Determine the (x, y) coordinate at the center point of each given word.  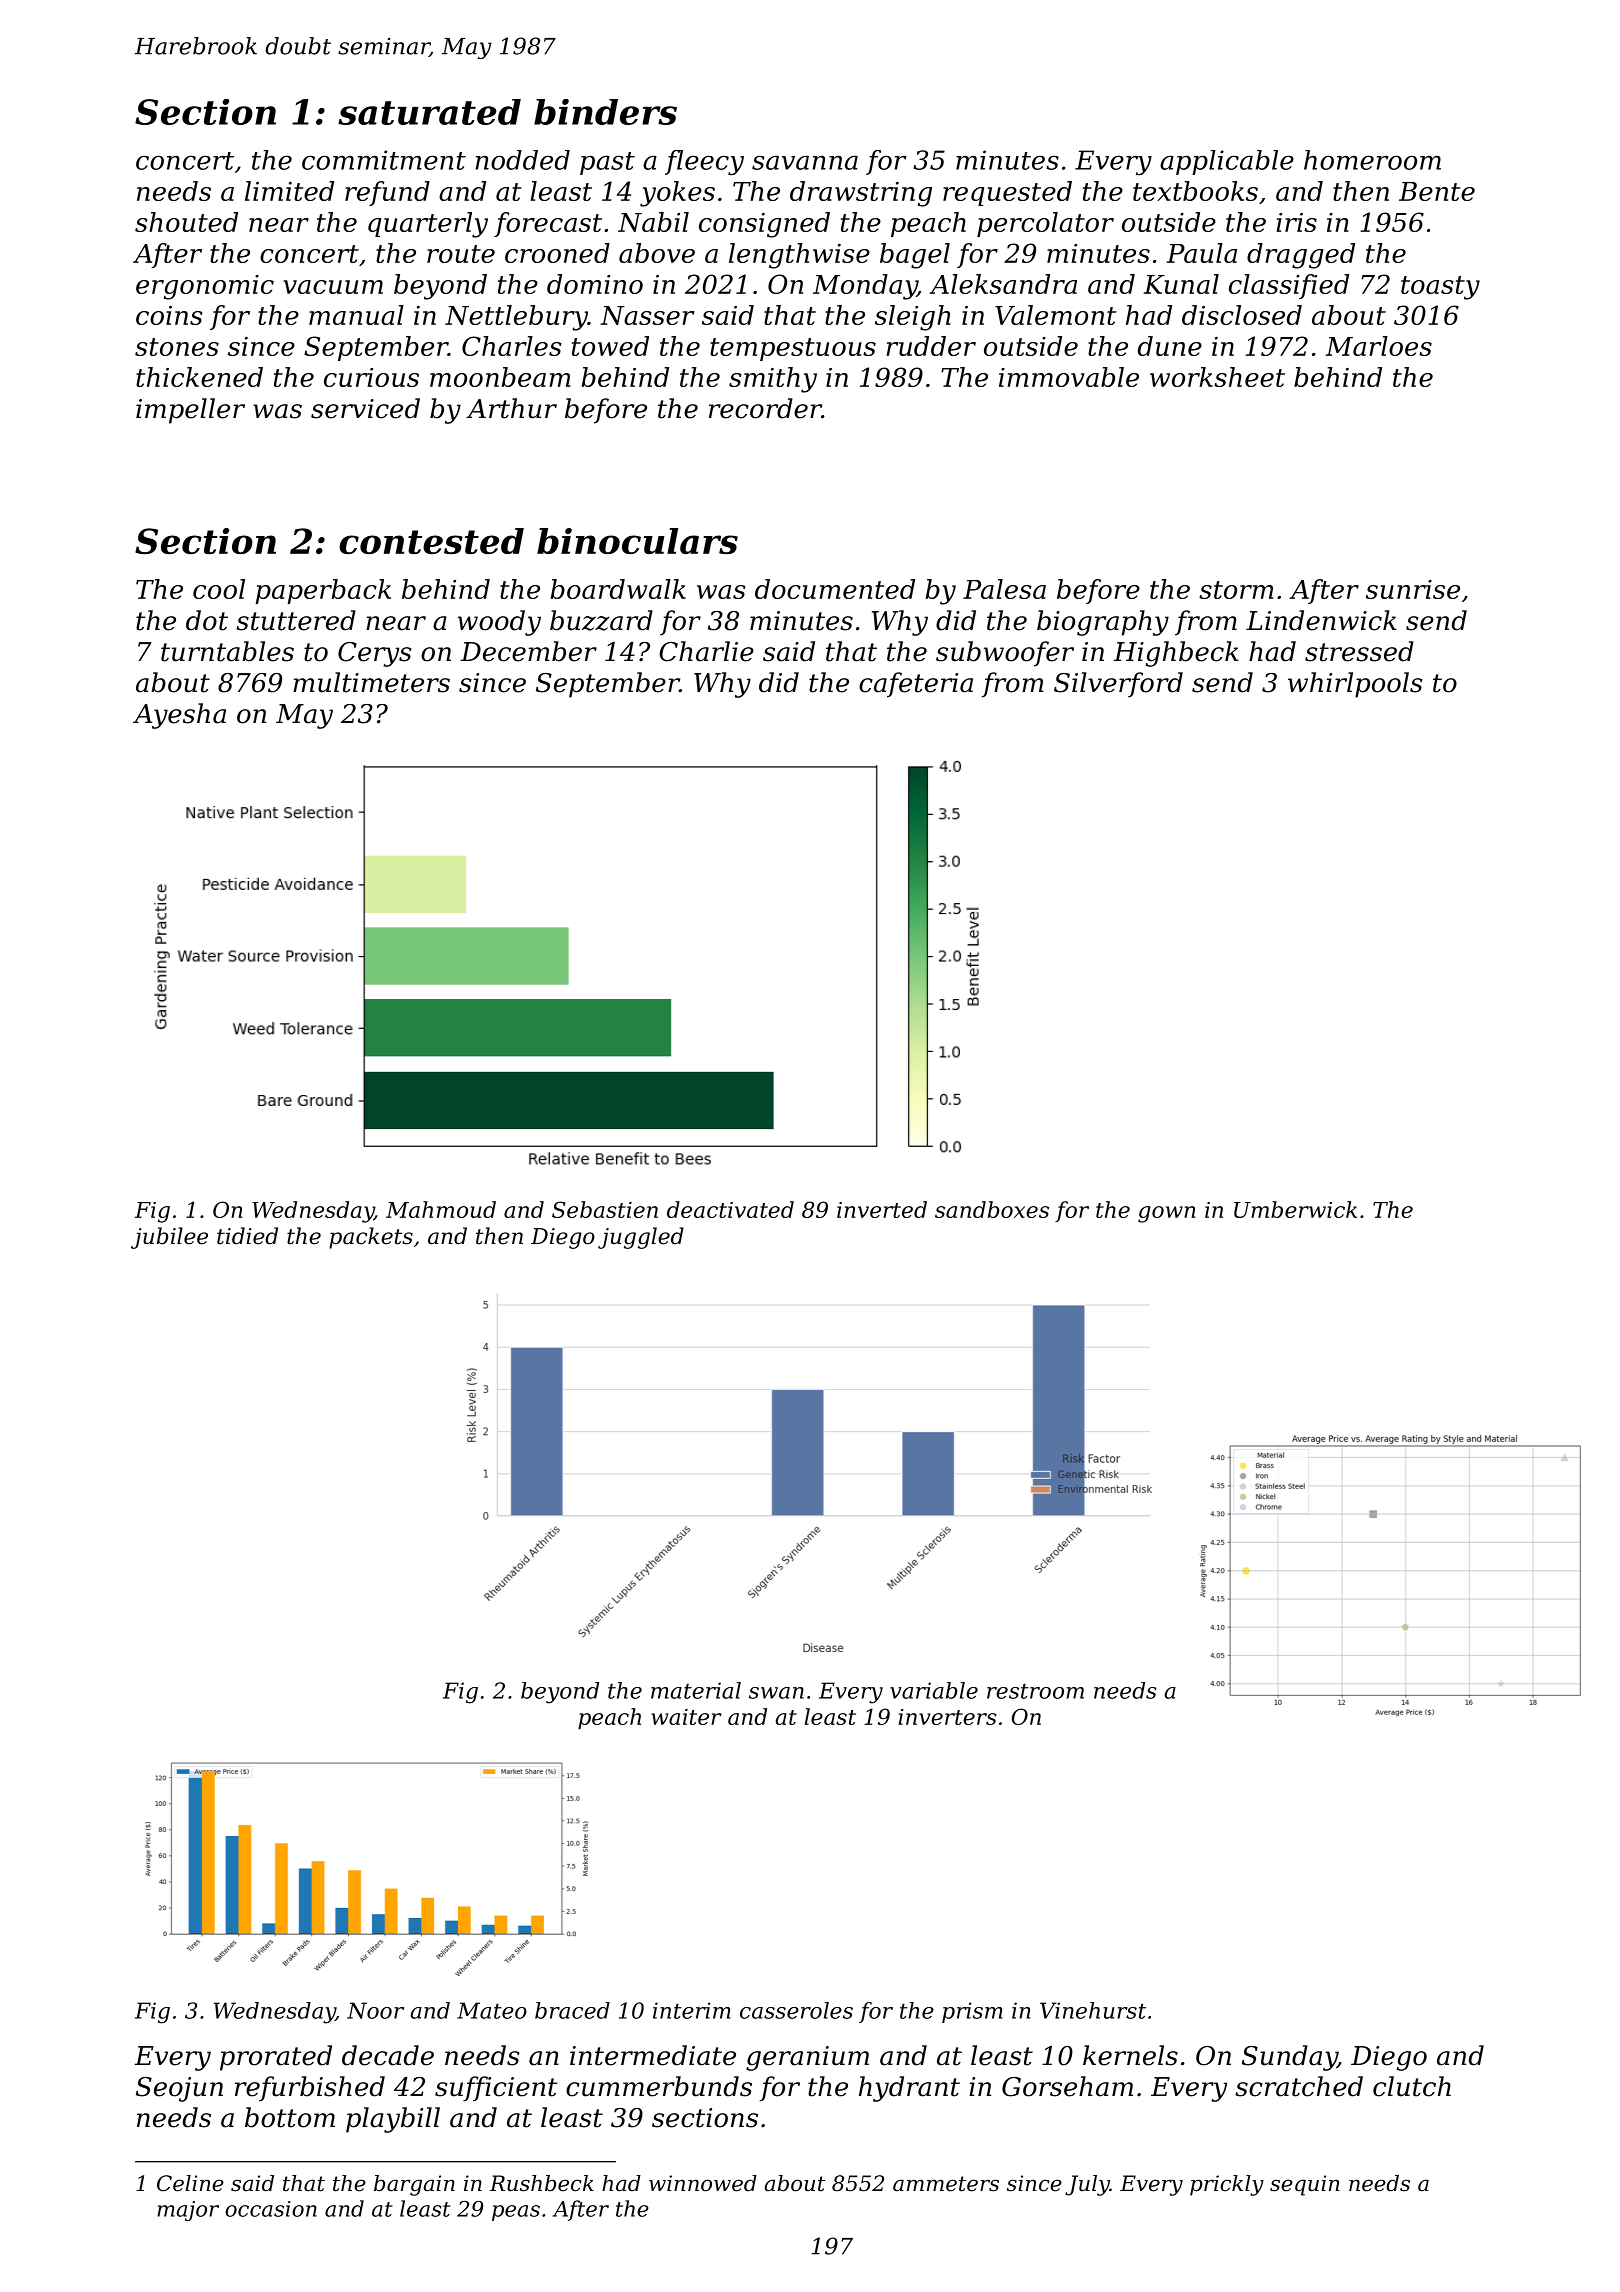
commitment (384, 160)
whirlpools (1355, 685)
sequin (1305, 2185)
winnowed (703, 2183)
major (188, 2211)
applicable (1227, 162)
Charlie (706, 651)
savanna (805, 162)
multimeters (371, 682)
